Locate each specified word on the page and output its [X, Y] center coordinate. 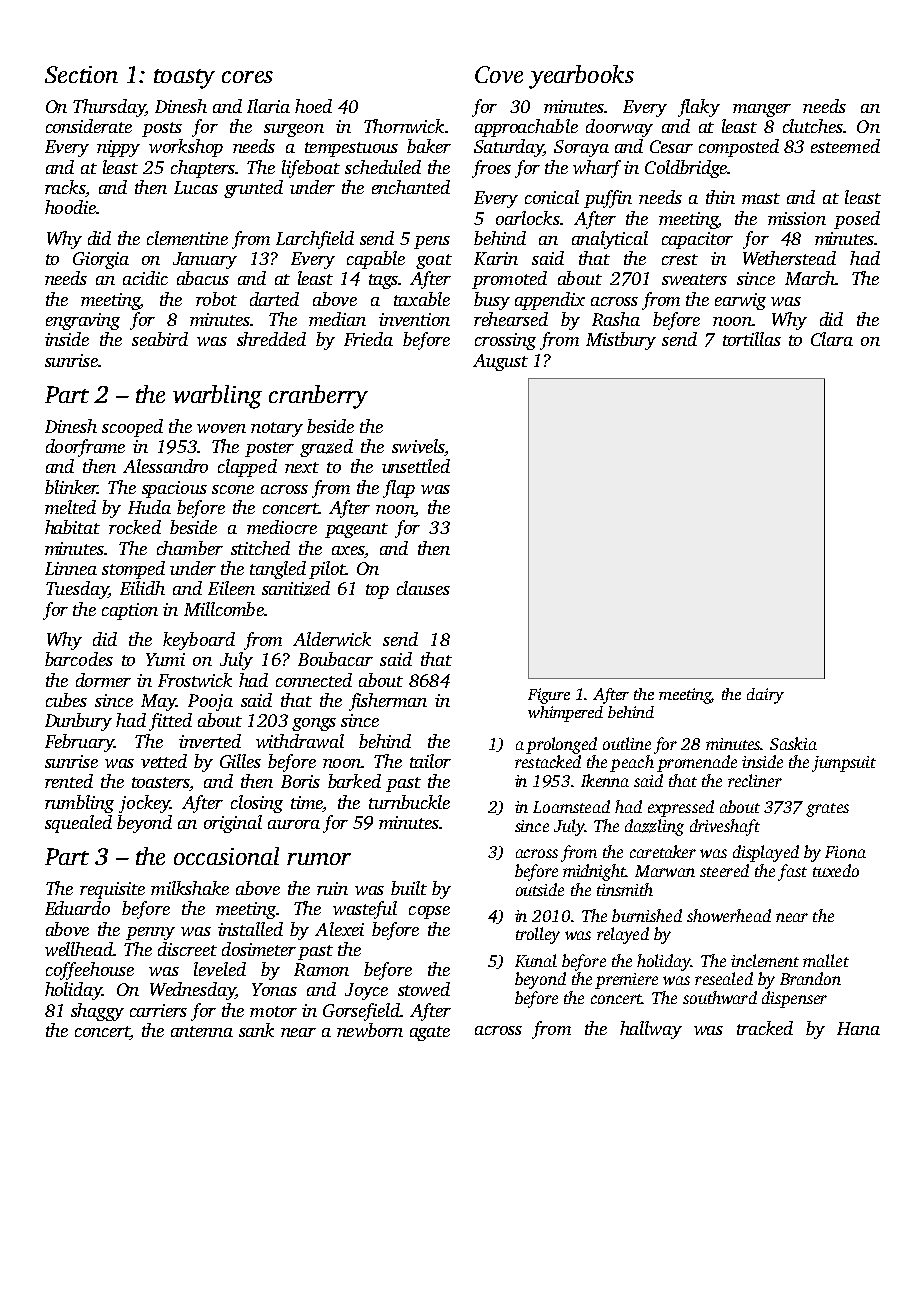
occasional [226, 856]
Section [81, 74]
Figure [549, 696]
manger [762, 110]
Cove [499, 74]
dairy [765, 696]
